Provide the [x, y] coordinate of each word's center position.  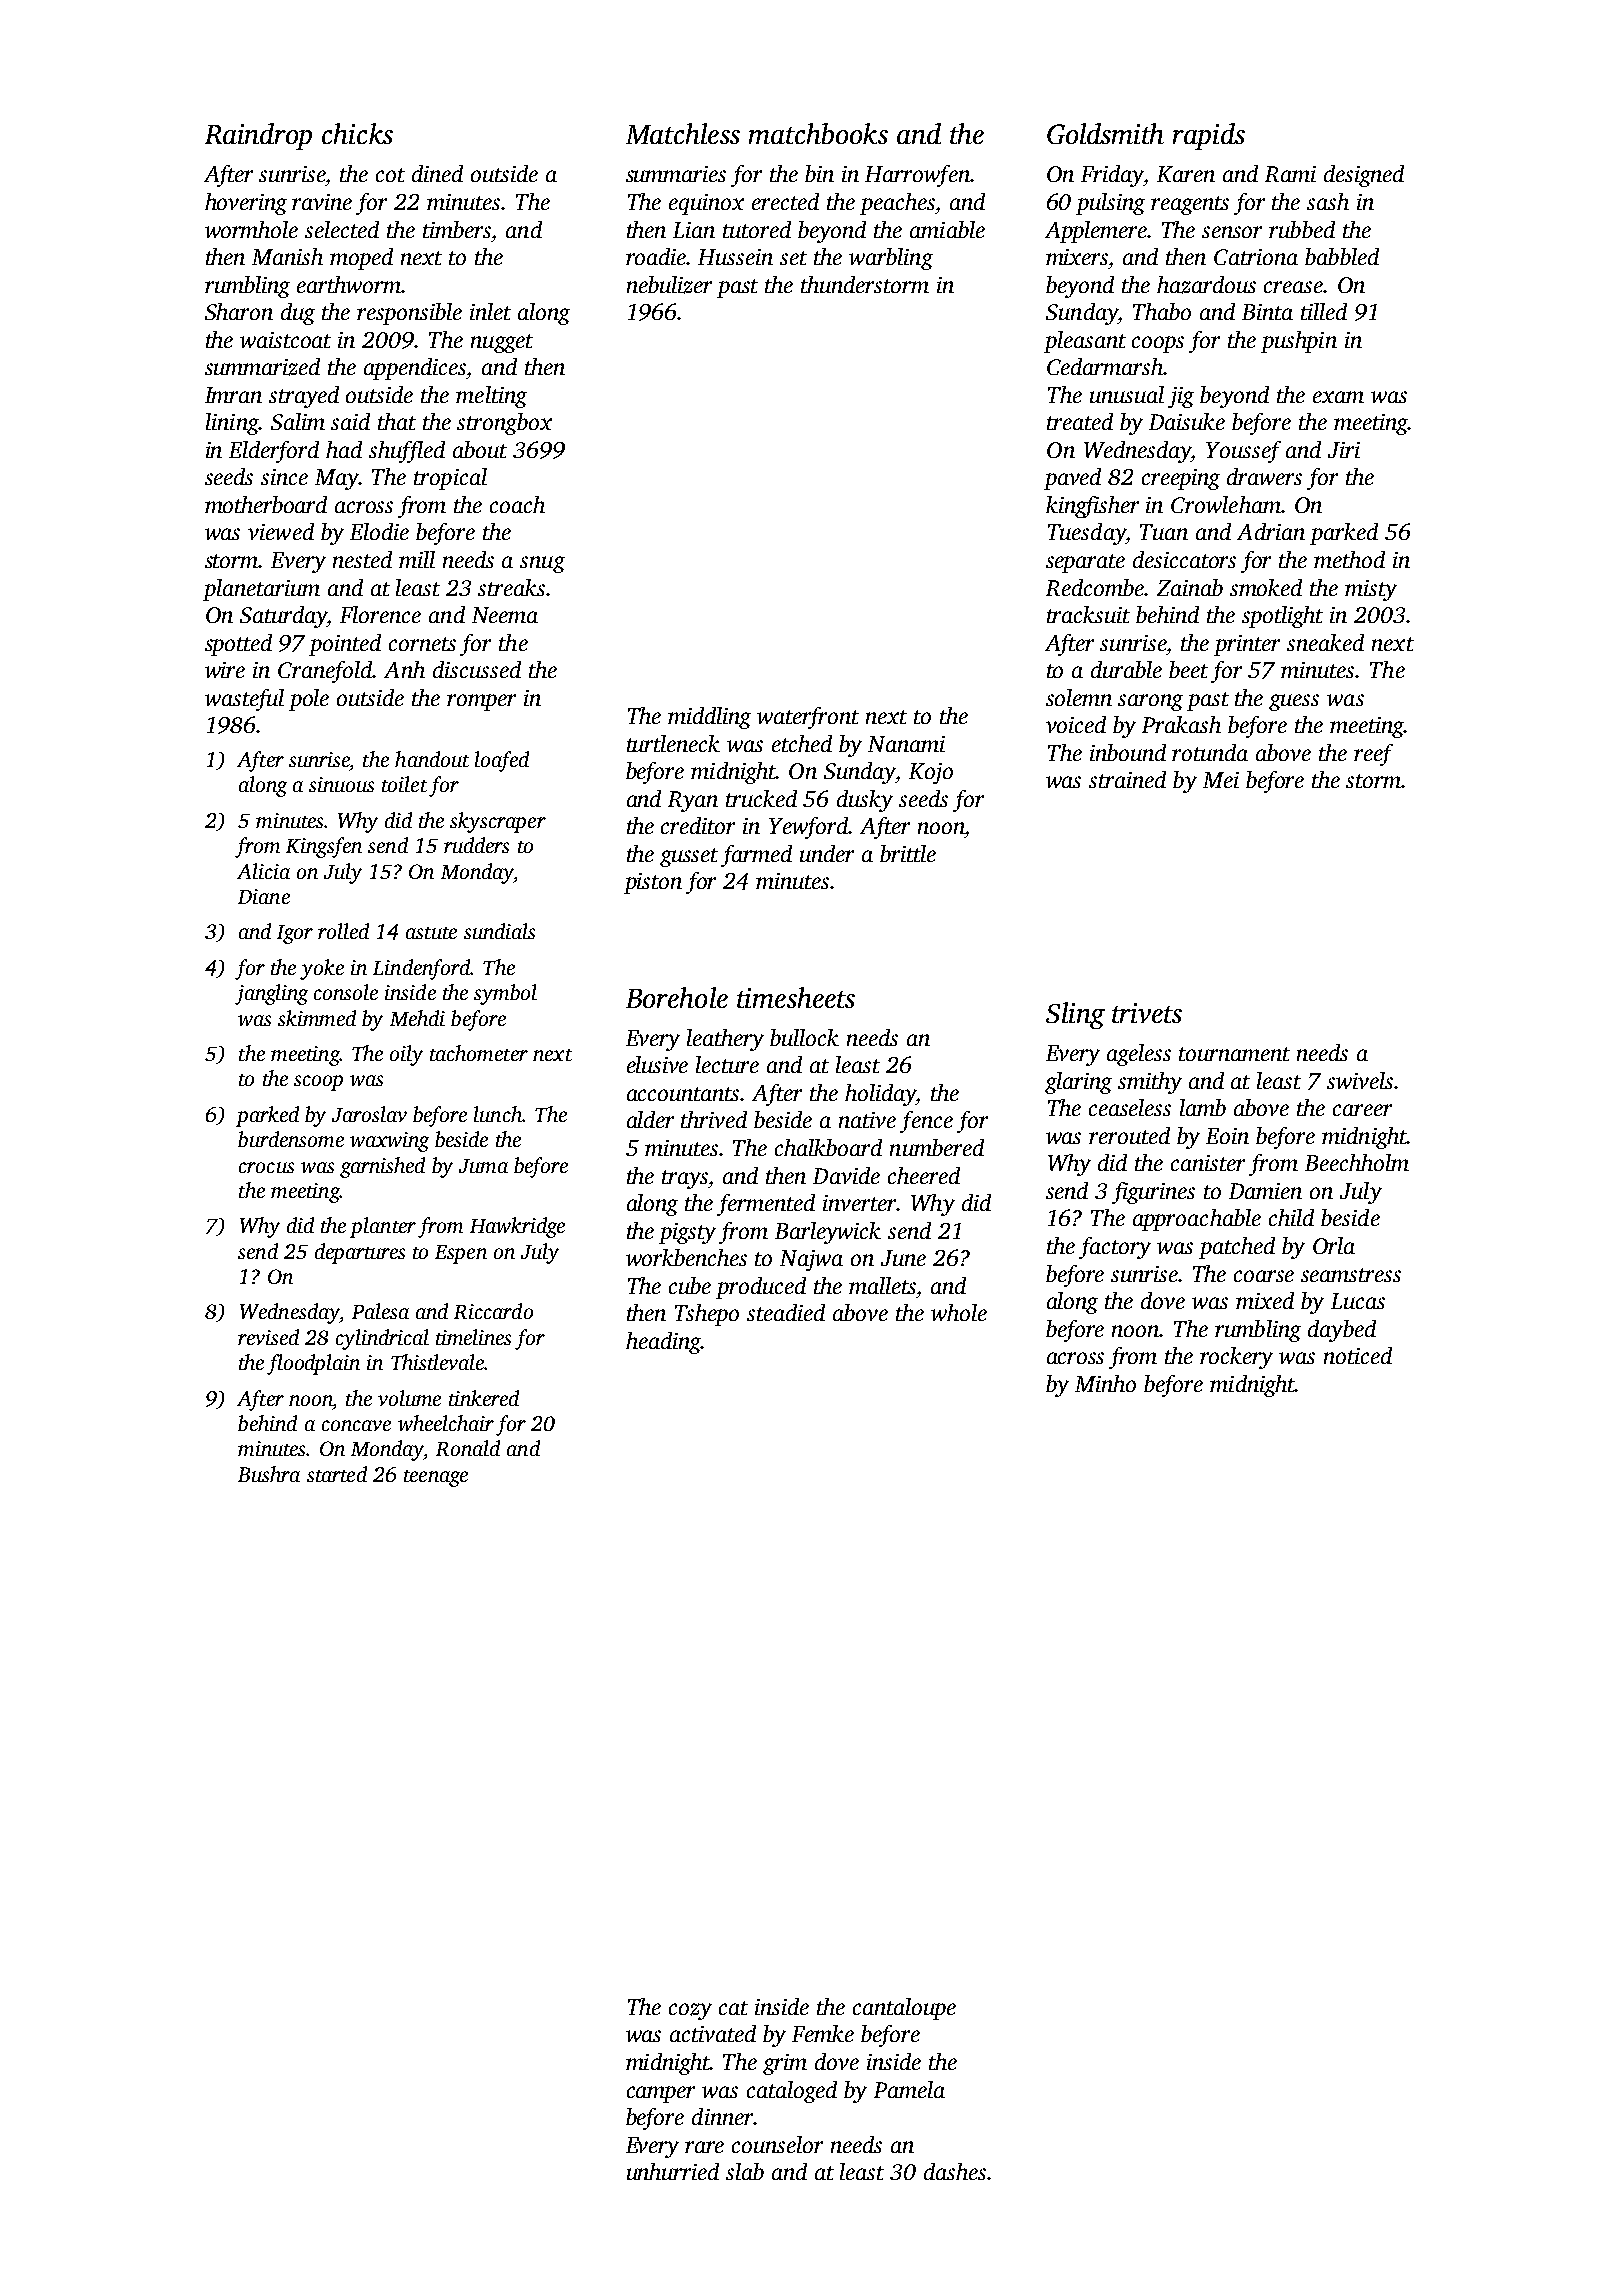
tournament [1234, 1054]
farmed [756, 856]
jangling [271, 994]
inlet [490, 311]
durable [1126, 669]
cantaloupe [904, 2009]
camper [661, 2094]
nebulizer [669, 285]
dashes [955, 2171]
